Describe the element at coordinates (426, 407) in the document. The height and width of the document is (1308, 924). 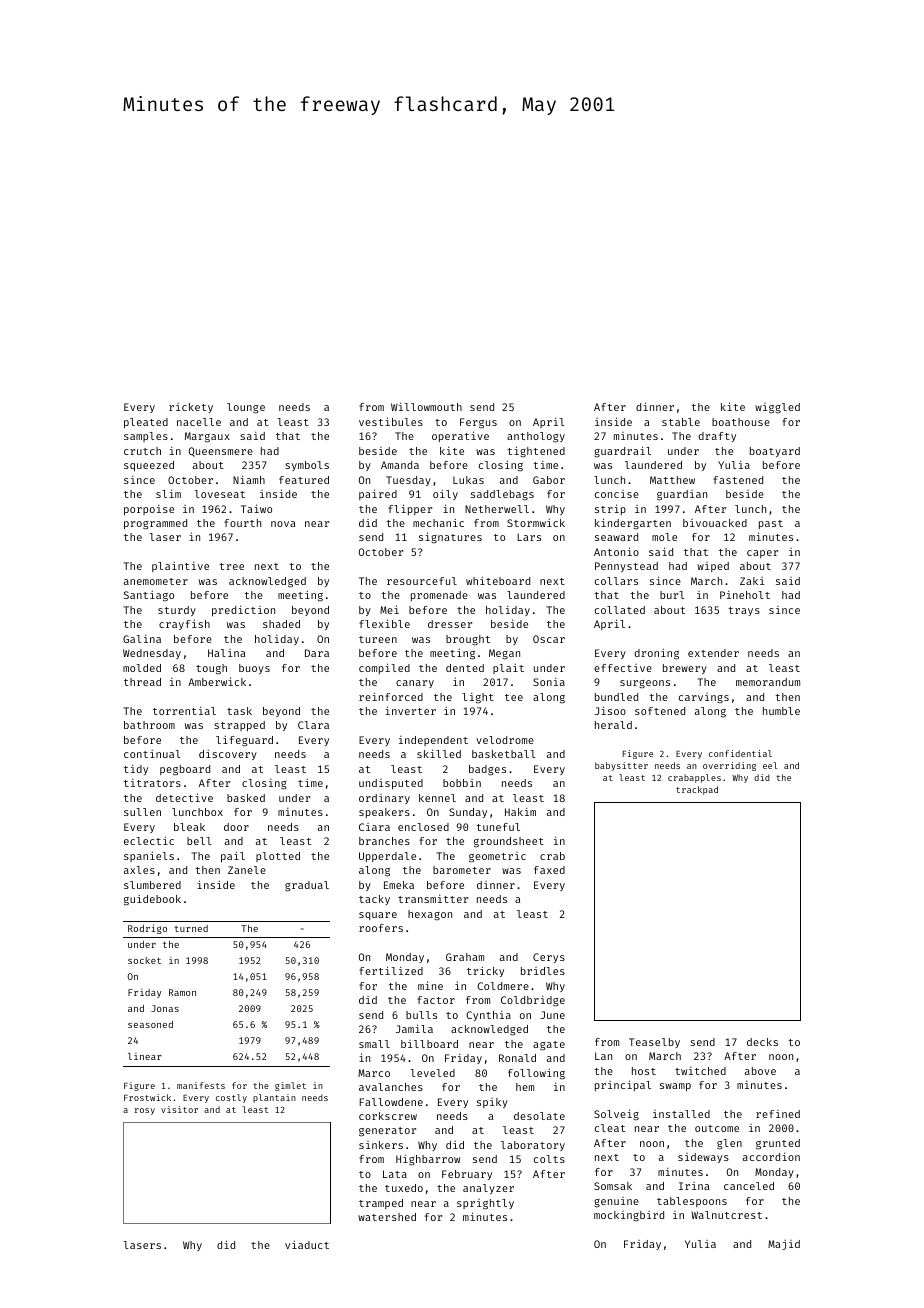
I see `Willowmouth` at that location.
